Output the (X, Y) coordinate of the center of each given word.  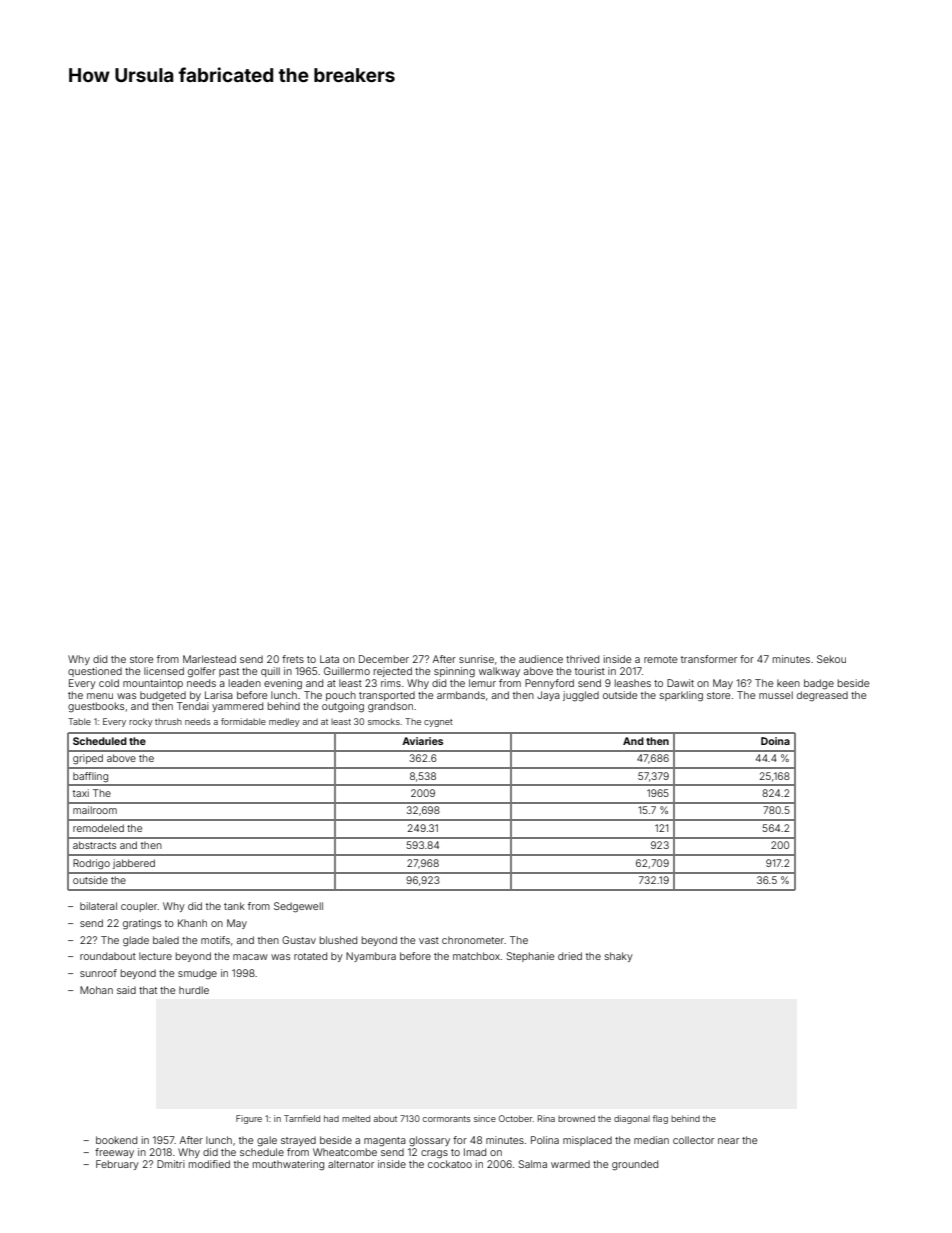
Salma (532, 1164)
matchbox (476, 956)
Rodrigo (91, 864)
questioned (95, 672)
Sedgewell (298, 907)
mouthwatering (288, 1165)
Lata (329, 659)
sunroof (98, 973)
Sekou (831, 659)
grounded (635, 1165)
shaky (619, 957)
